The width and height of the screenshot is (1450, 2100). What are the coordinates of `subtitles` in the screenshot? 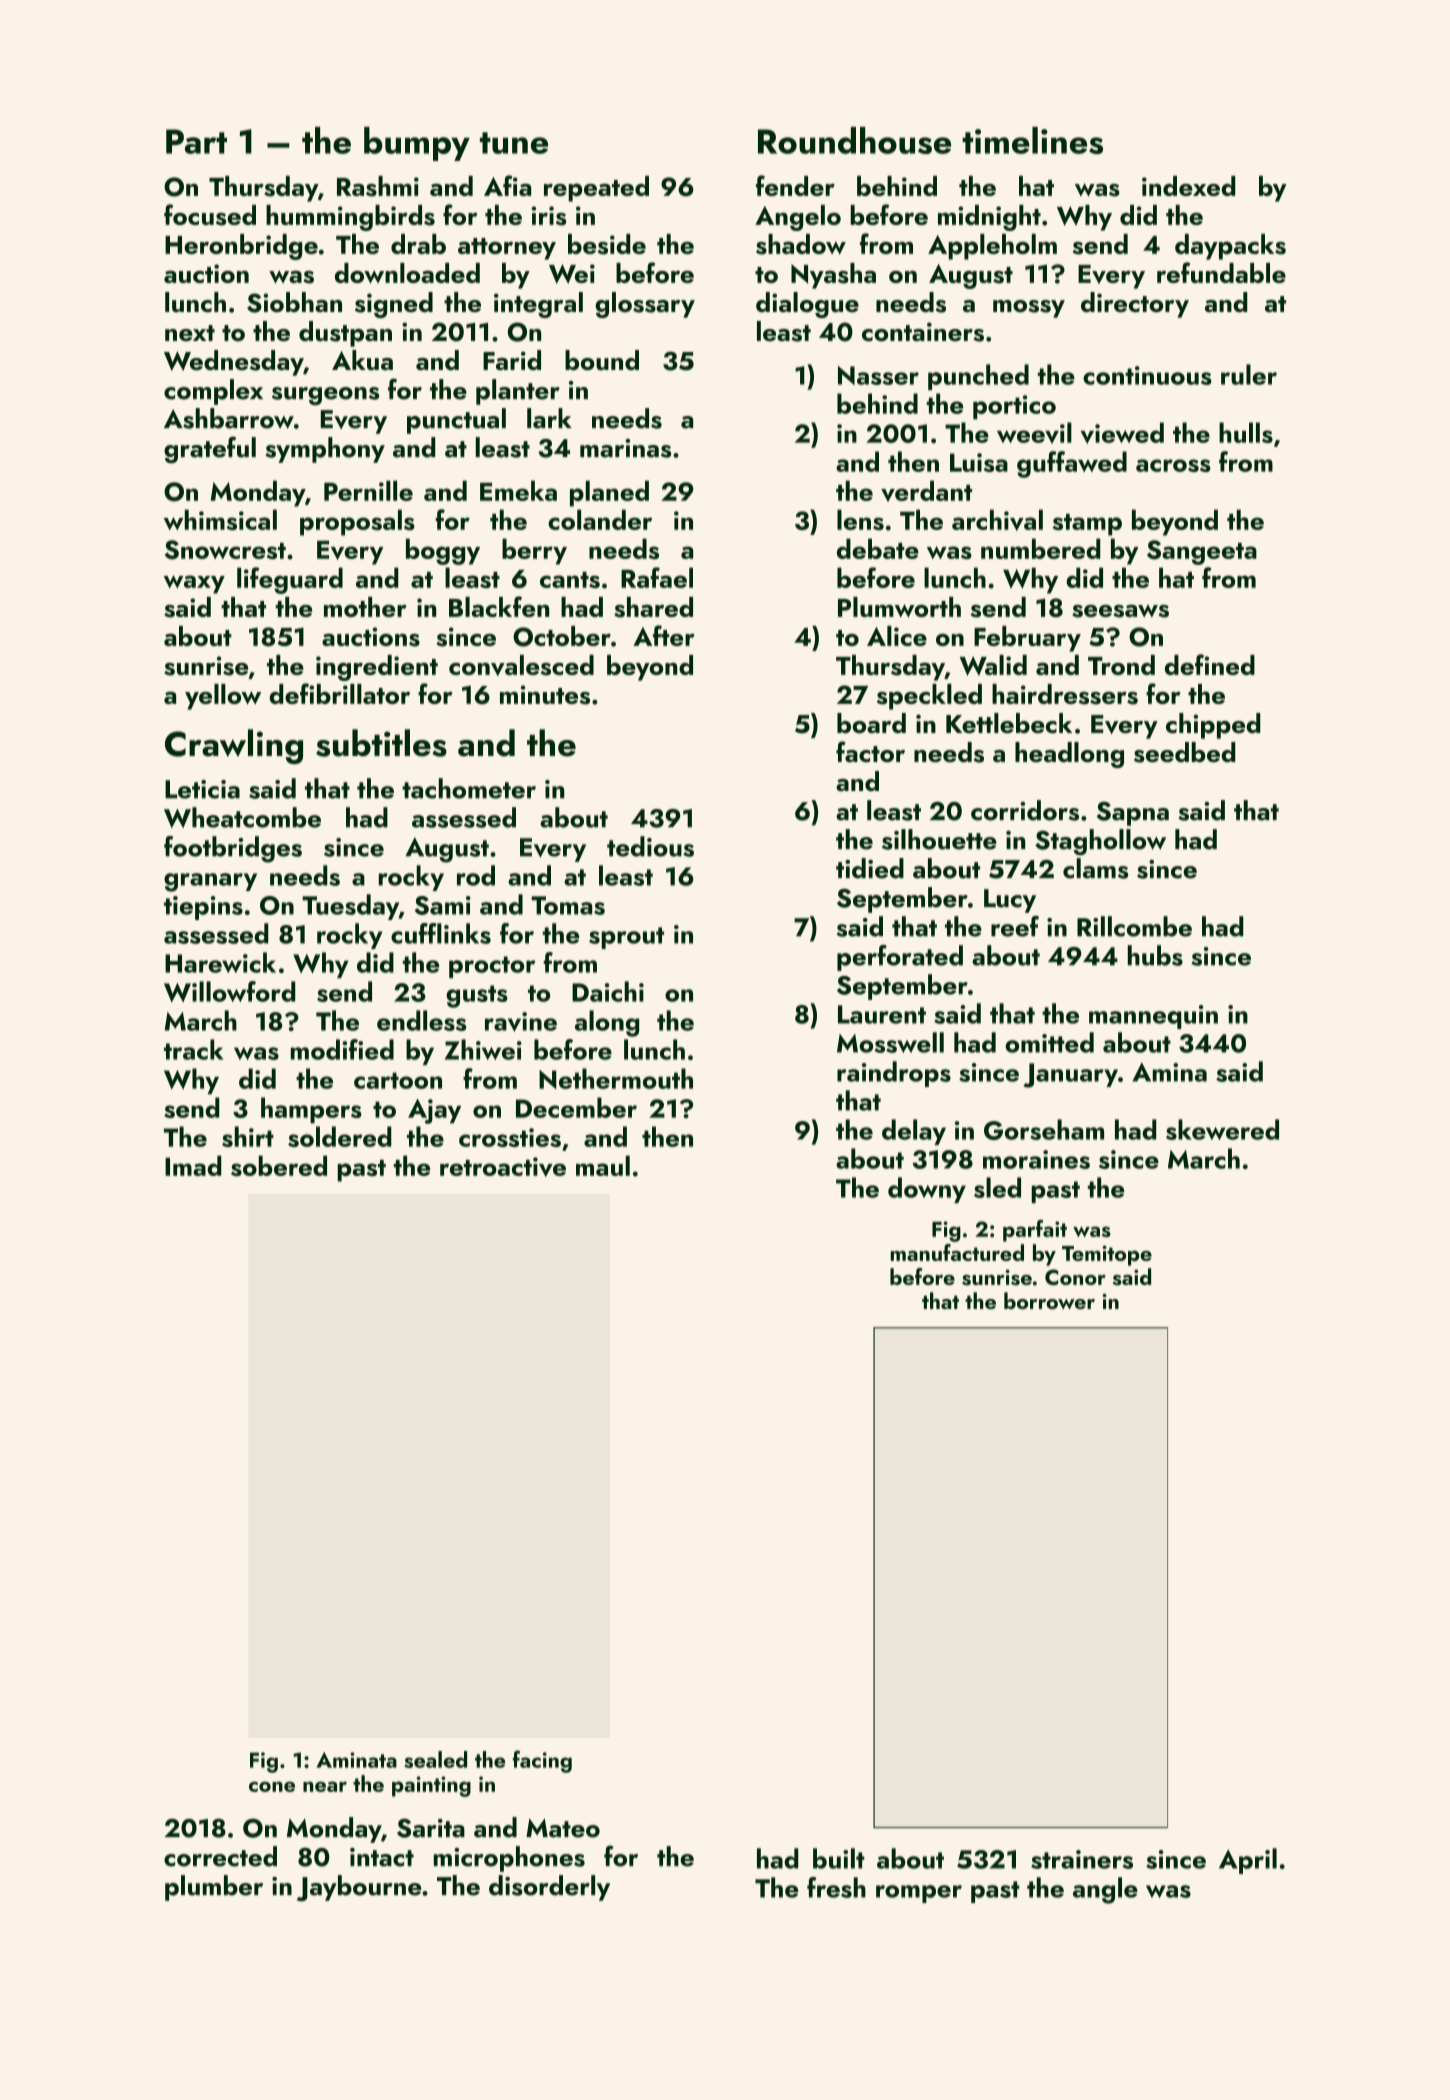 It's located at (381, 743).
